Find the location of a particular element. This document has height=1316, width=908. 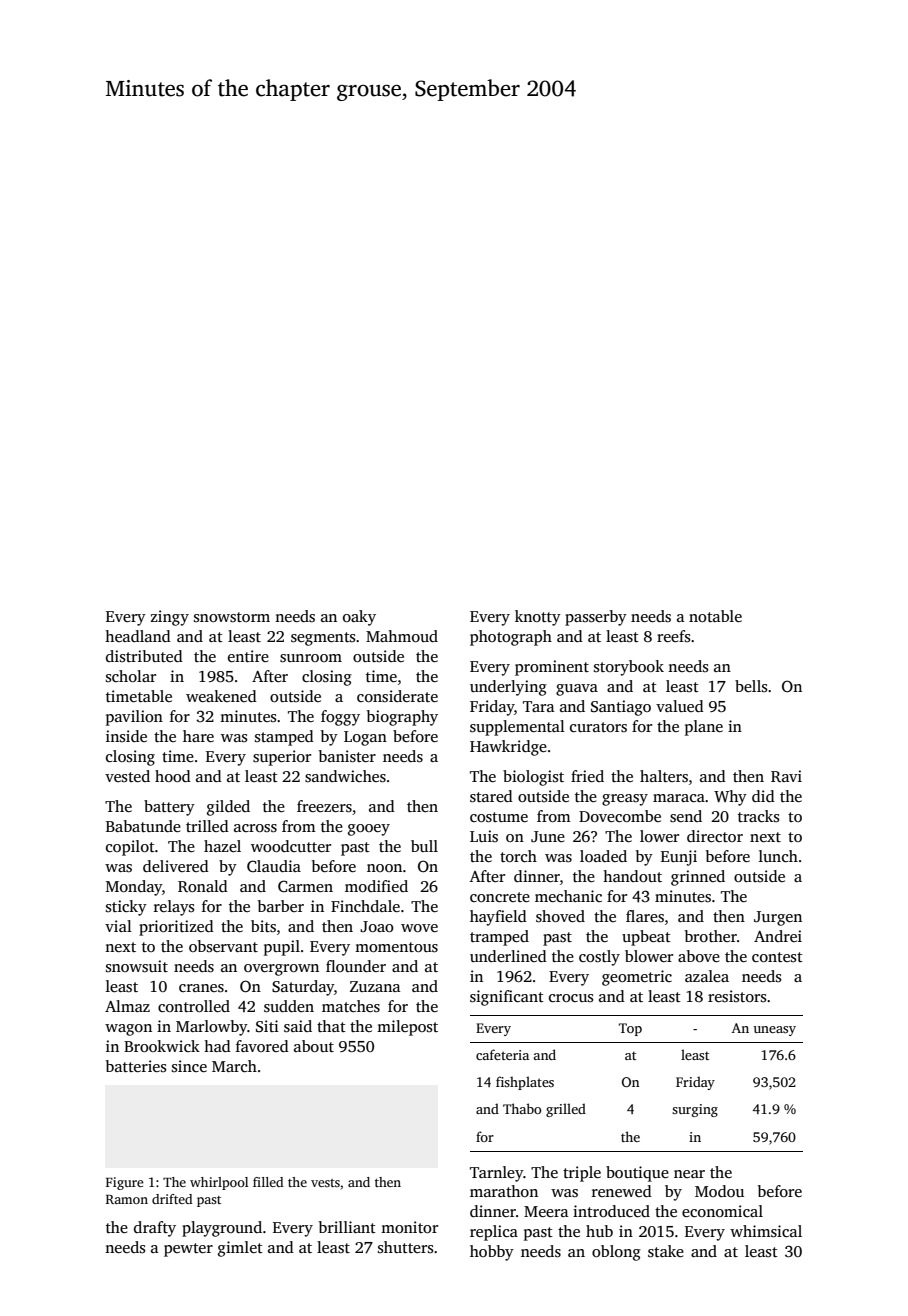

Siti is located at coordinates (267, 1026).
